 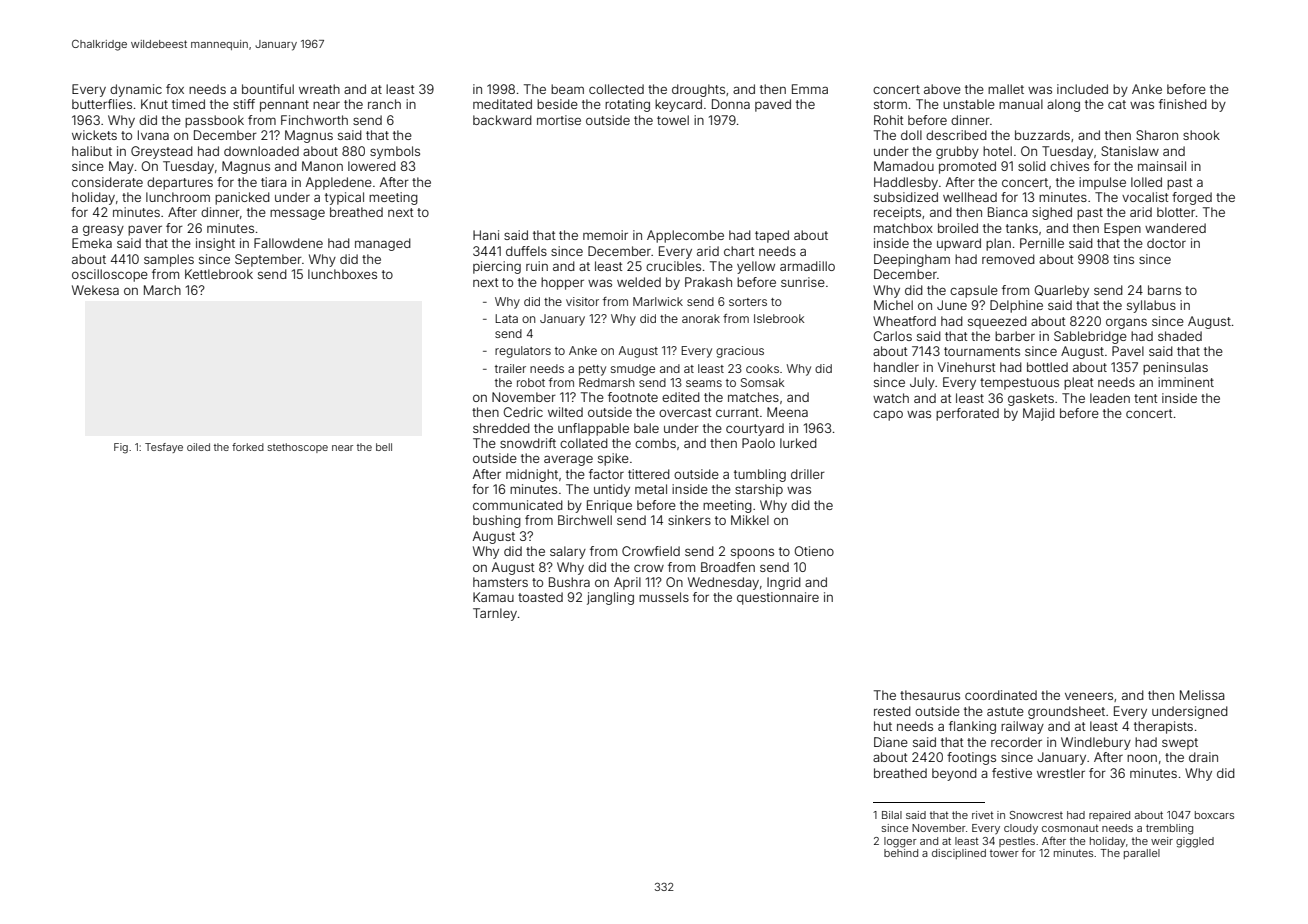 I want to click on Kamau, so click(x=493, y=597).
